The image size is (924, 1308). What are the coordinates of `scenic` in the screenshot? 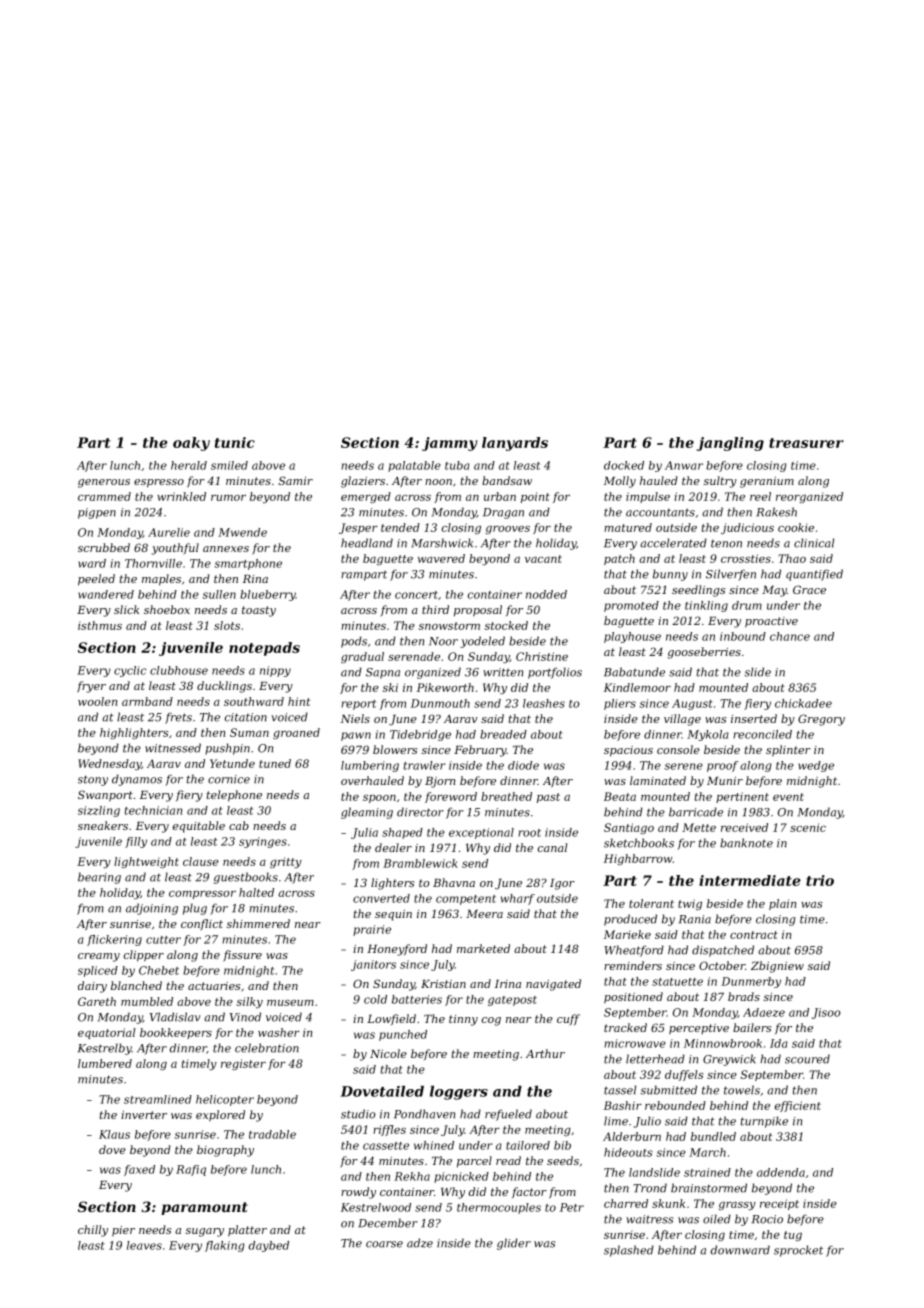 It's located at (808, 827).
